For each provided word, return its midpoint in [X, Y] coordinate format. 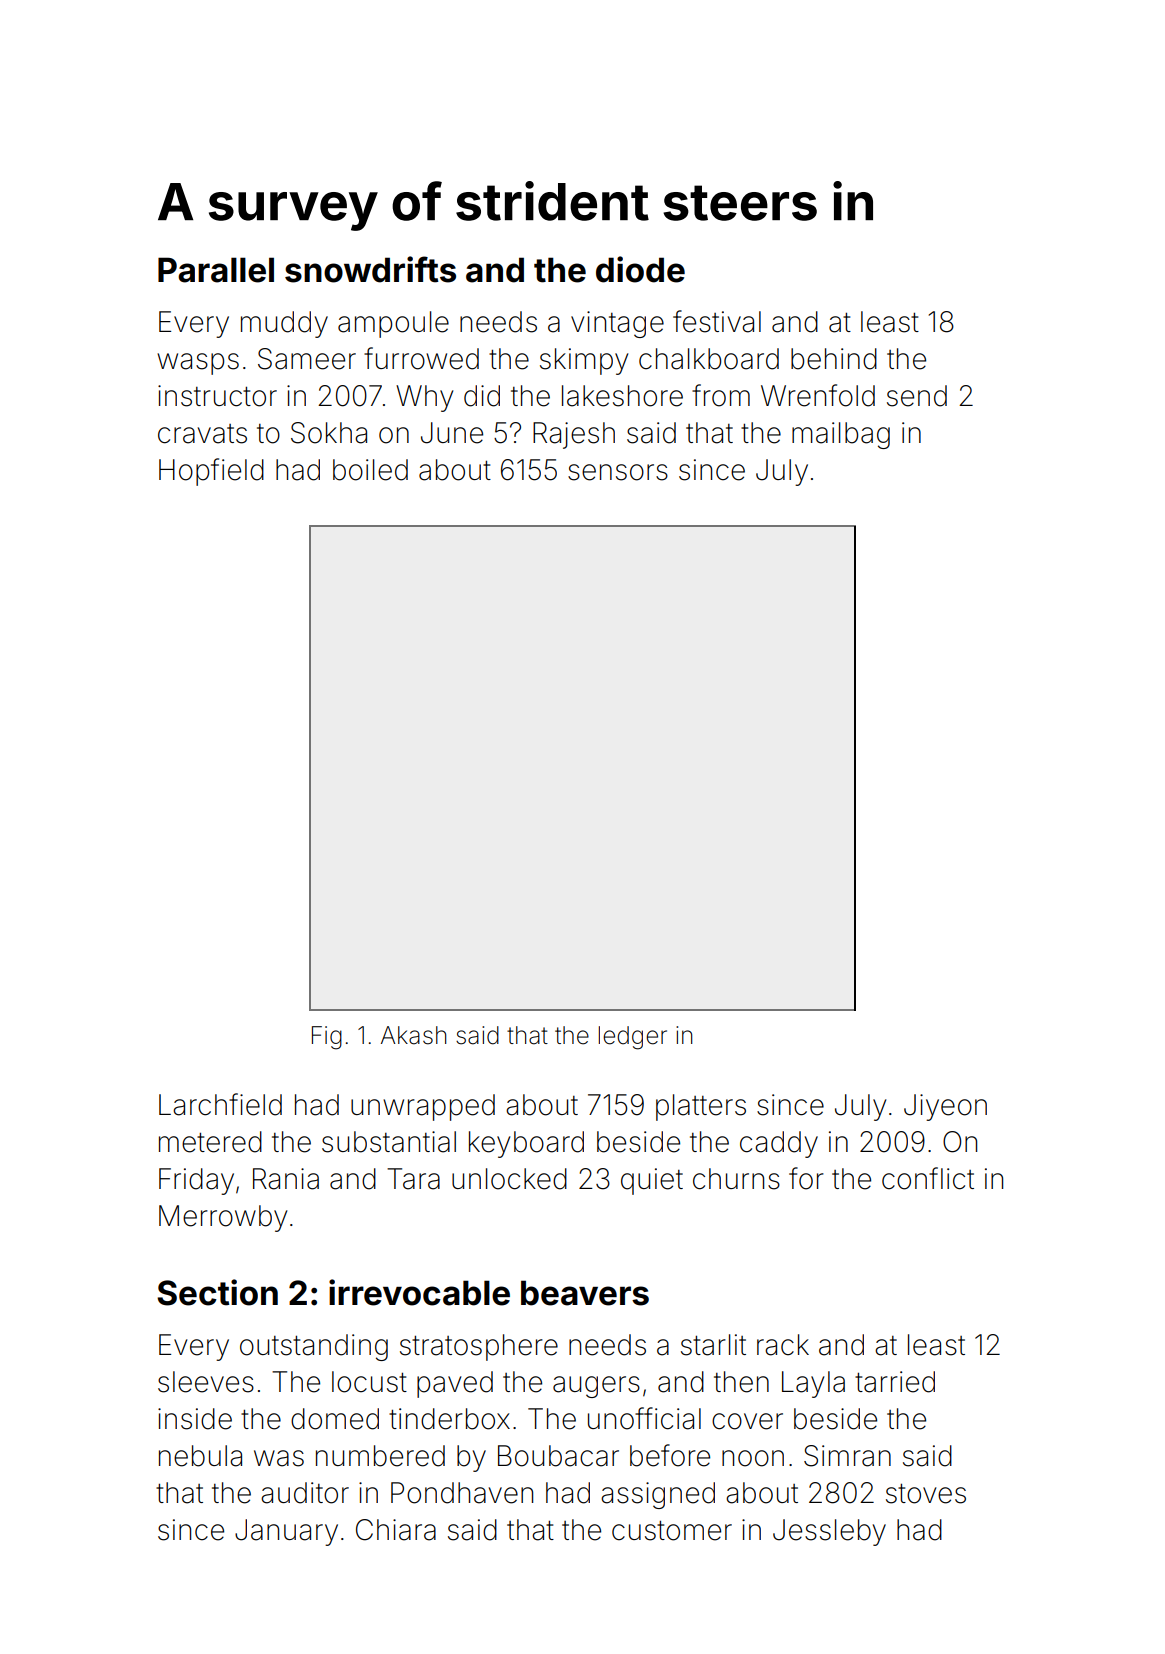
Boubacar [558, 1456]
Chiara [396, 1530]
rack [783, 1345]
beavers [585, 1293]
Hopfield [211, 472]
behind [834, 359]
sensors [618, 472]
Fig [327, 1038]
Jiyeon [945, 1107]
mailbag [841, 435]
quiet [652, 1181]
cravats [202, 434]
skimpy [584, 361]
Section [217, 1292]
